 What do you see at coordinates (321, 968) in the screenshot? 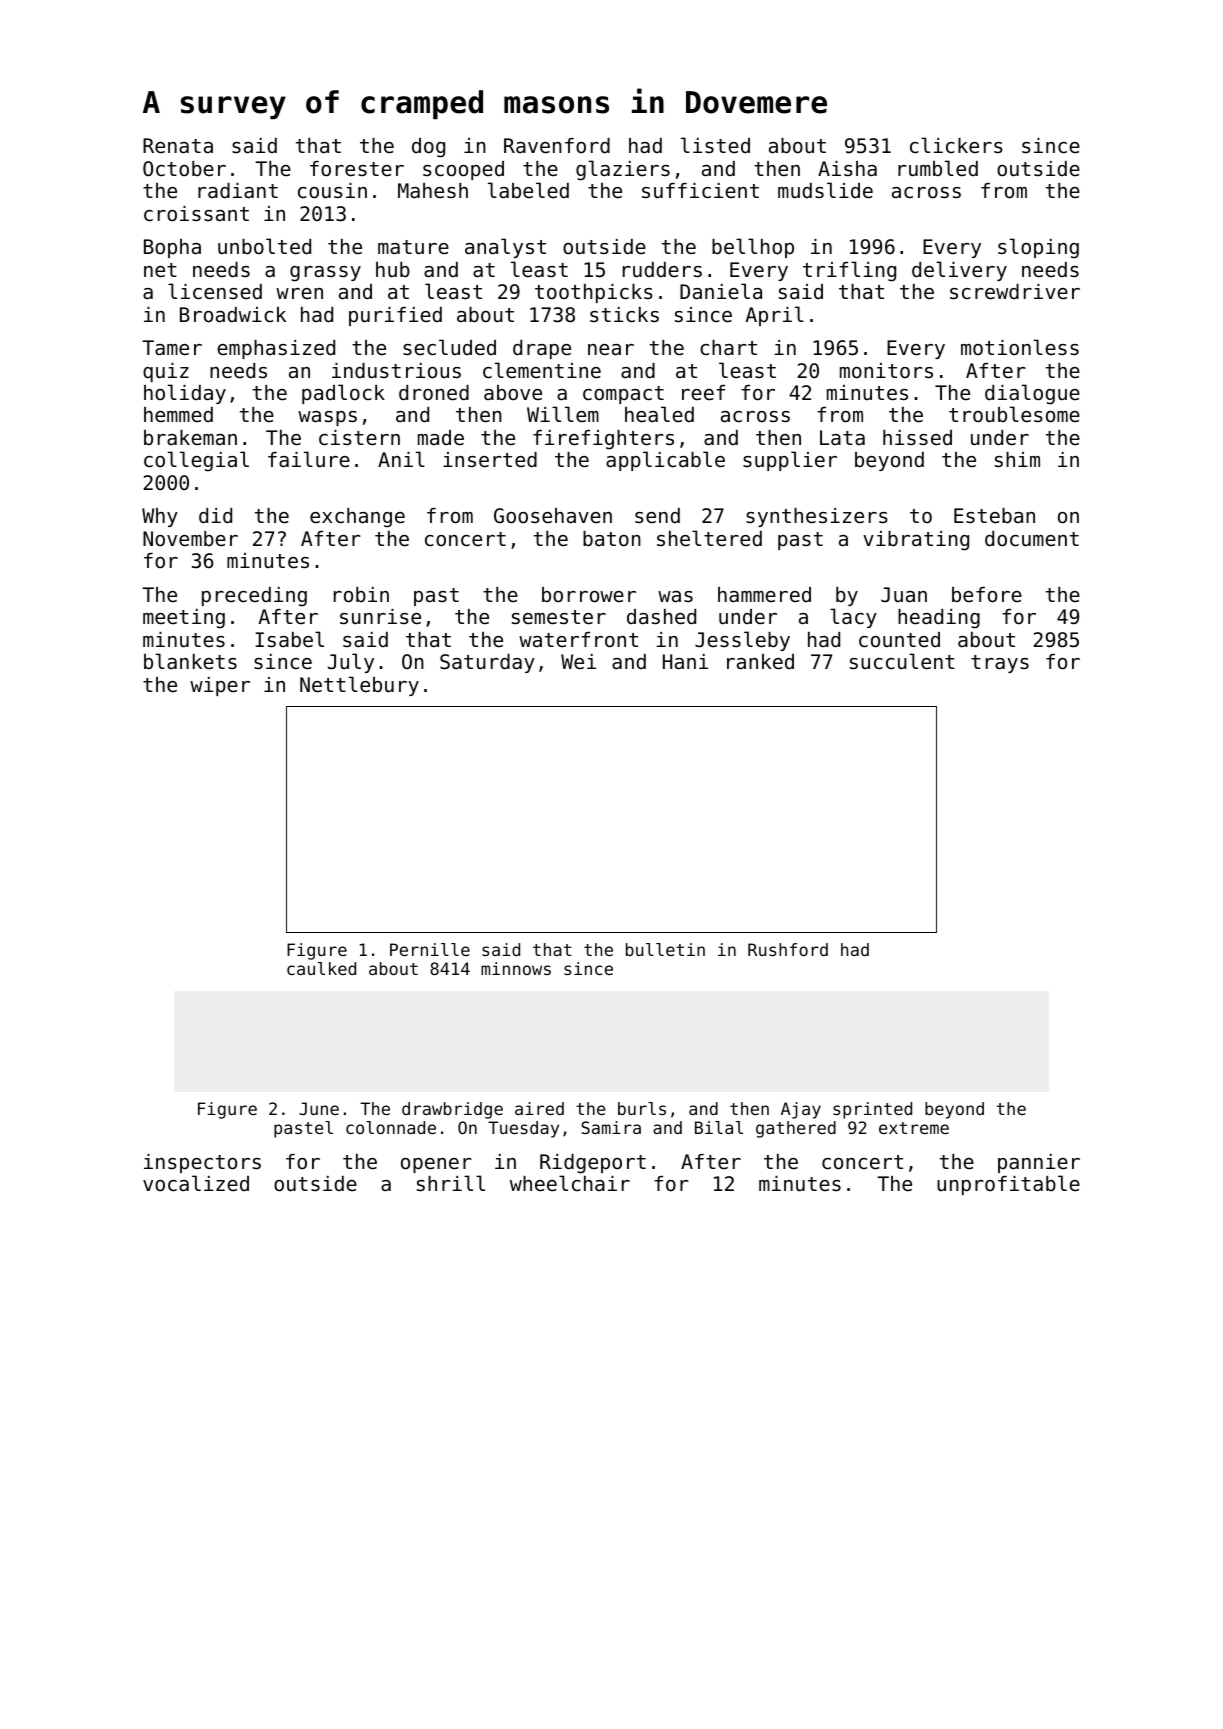
I see `caulked` at bounding box center [321, 968].
